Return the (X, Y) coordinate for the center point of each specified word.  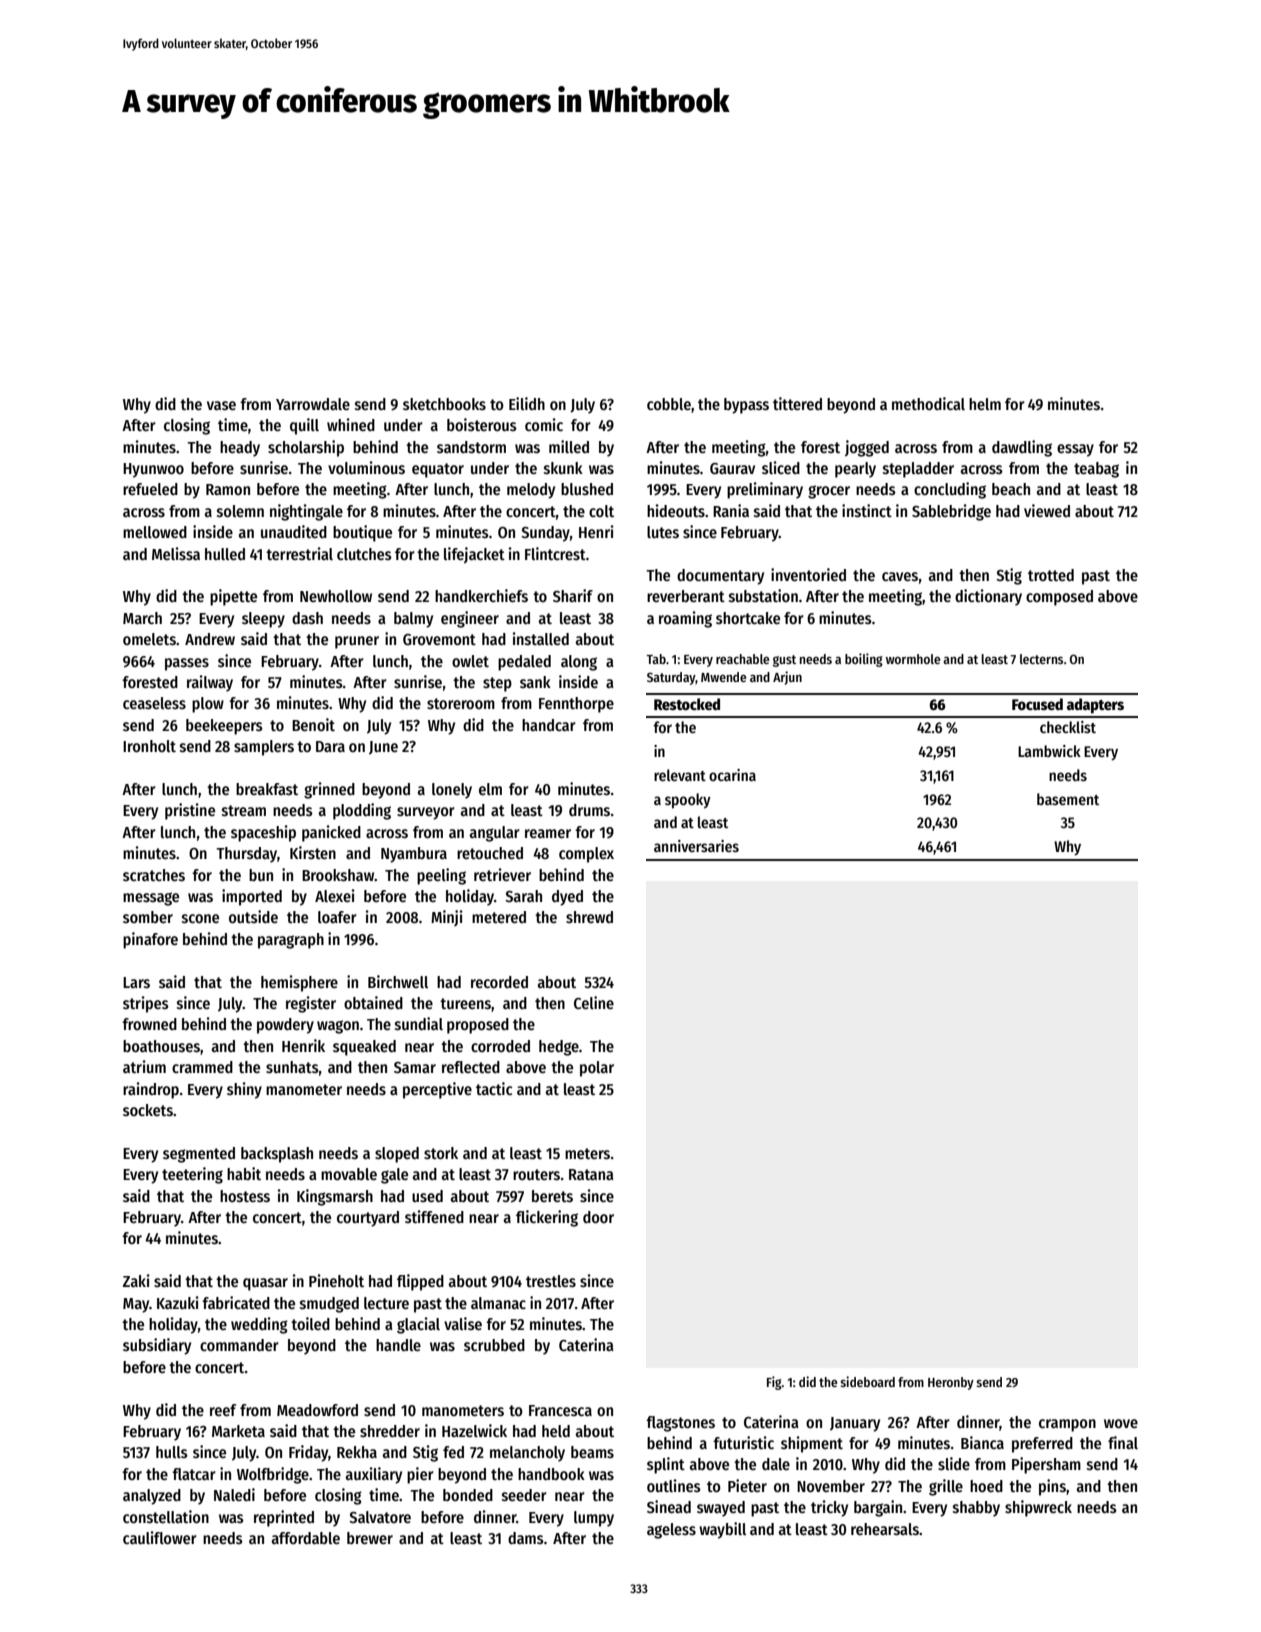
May (136, 1305)
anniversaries (696, 846)
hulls (172, 1452)
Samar (415, 1067)
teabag (1096, 470)
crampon (1067, 1425)
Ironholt (149, 746)
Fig (774, 1383)
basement (1068, 799)
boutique (362, 533)
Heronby (951, 1383)
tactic (494, 1088)
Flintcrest (555, 553)
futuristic (743, 1442)
